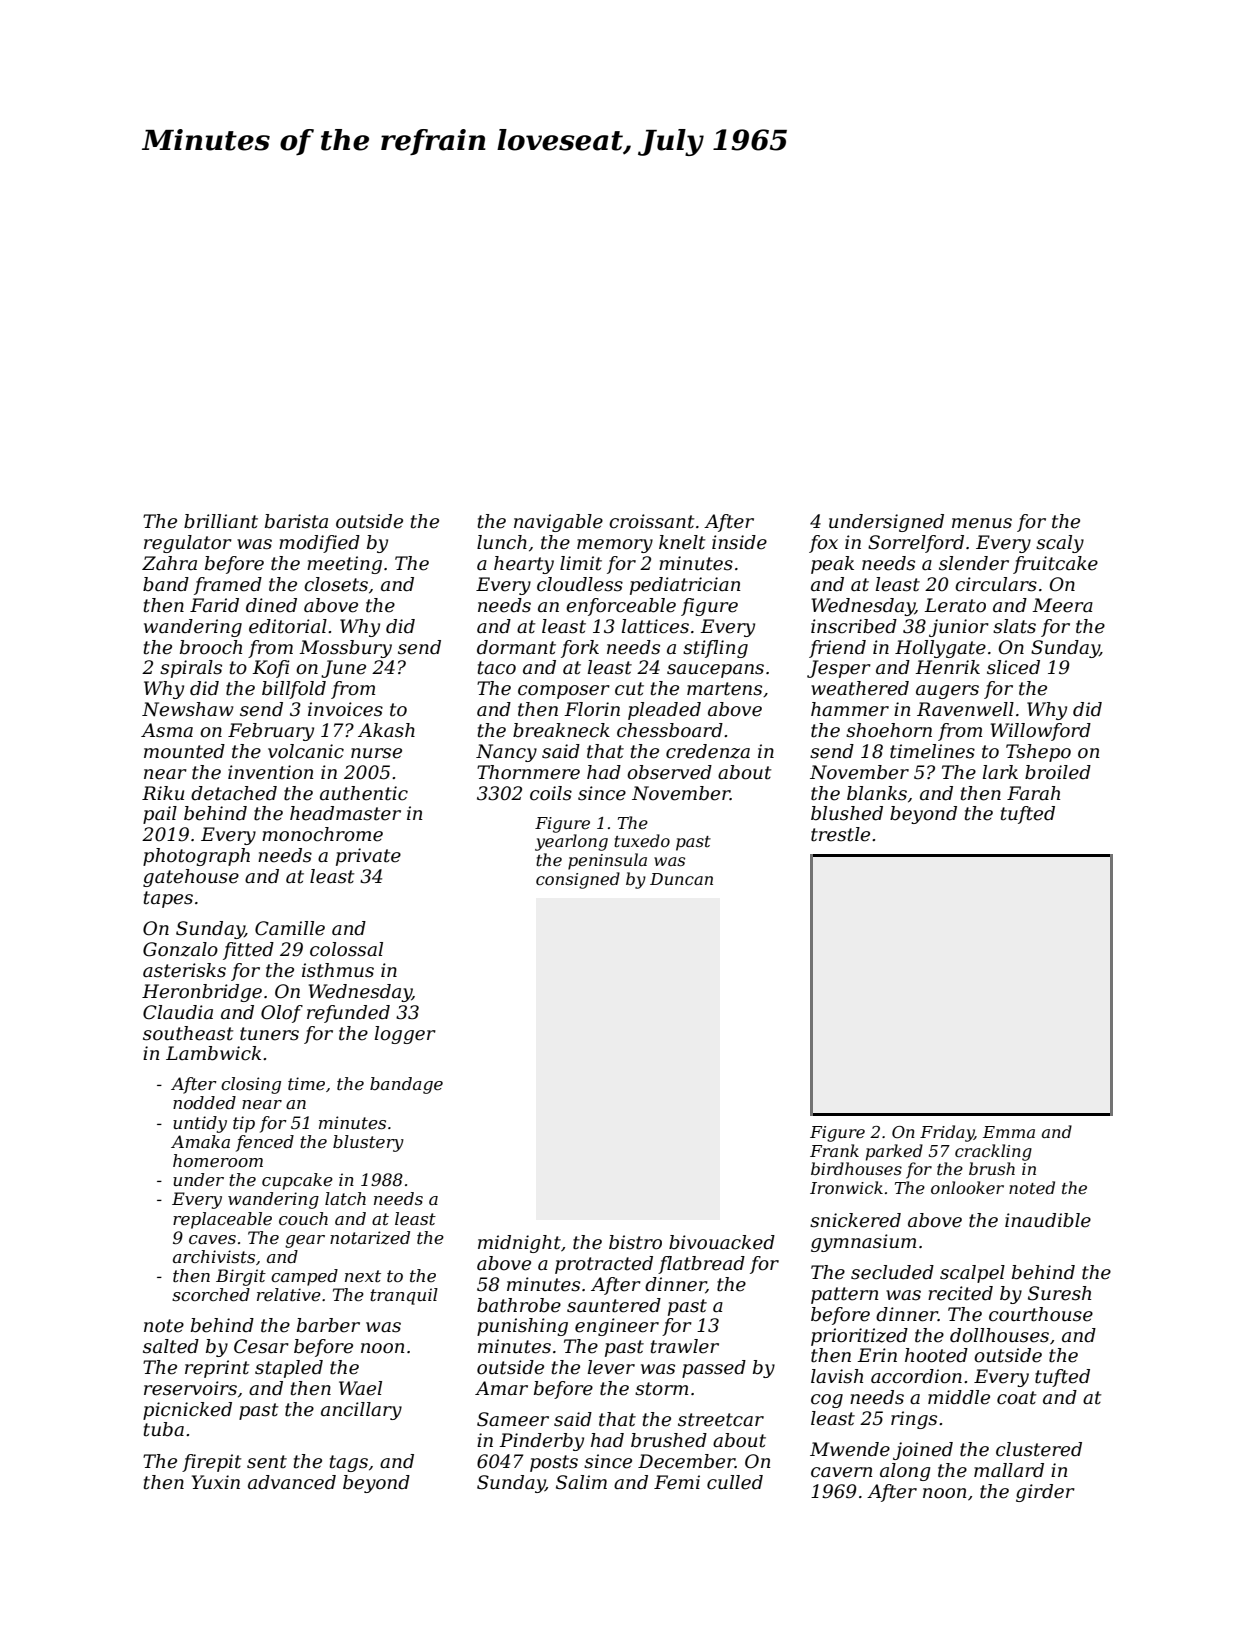  I want to click on joined, so click(923, 1451).
